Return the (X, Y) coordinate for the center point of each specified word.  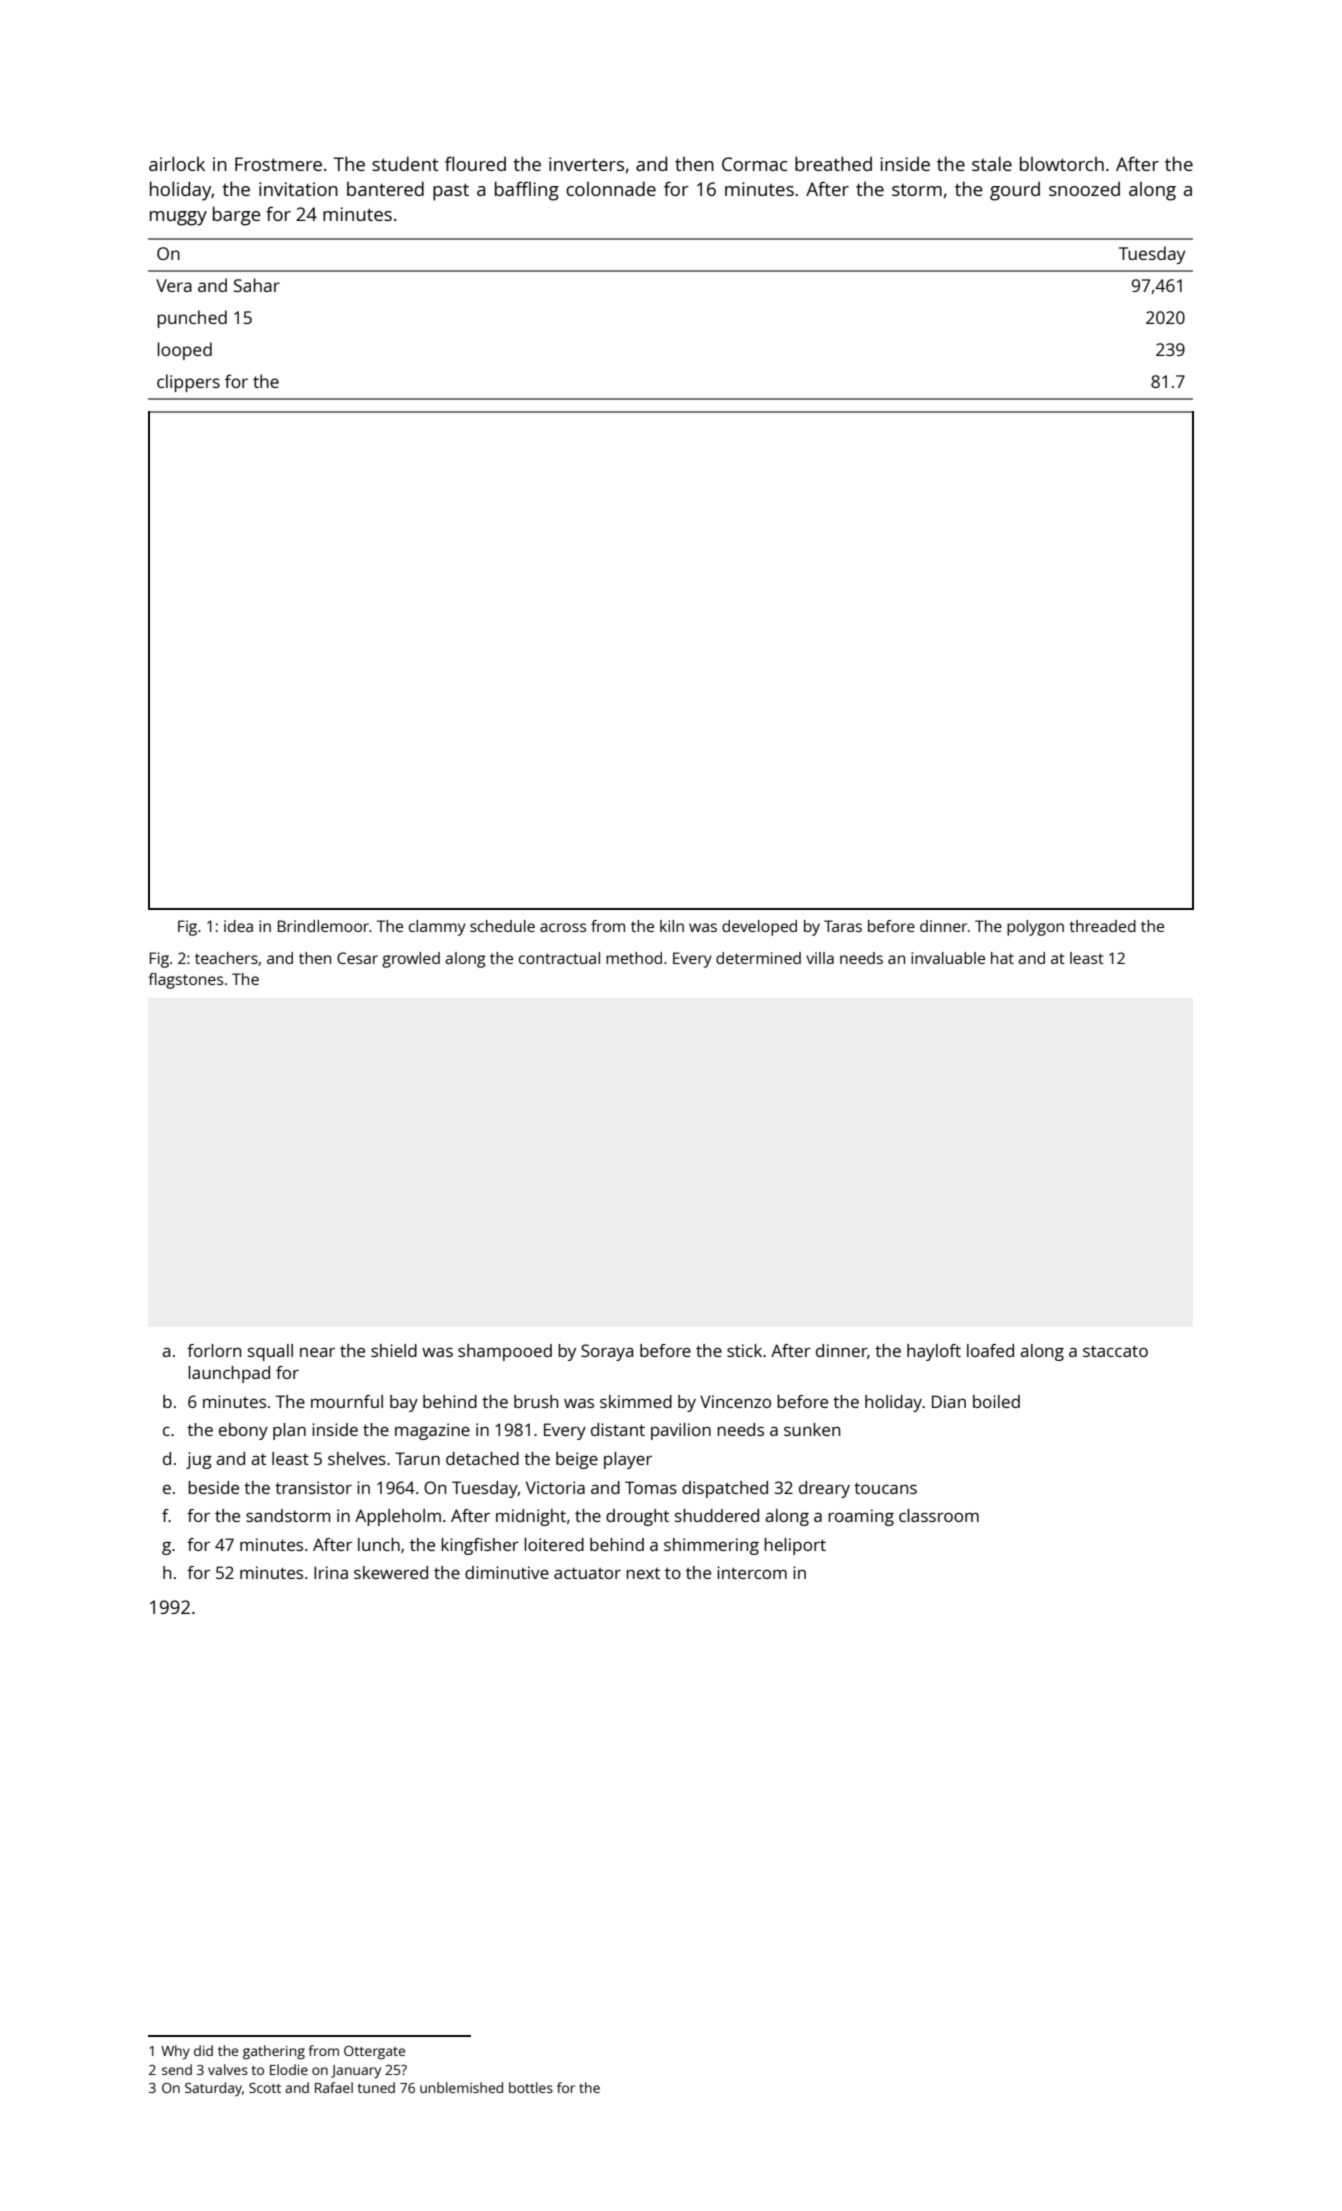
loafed (990, 1350)
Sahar (257, 285)
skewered (391, 1572)
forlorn (214, 1350)
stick (744, 1350)
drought (637, 1517)
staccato (1115, 1351)
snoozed (1084, 189)
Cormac (754, 164)
